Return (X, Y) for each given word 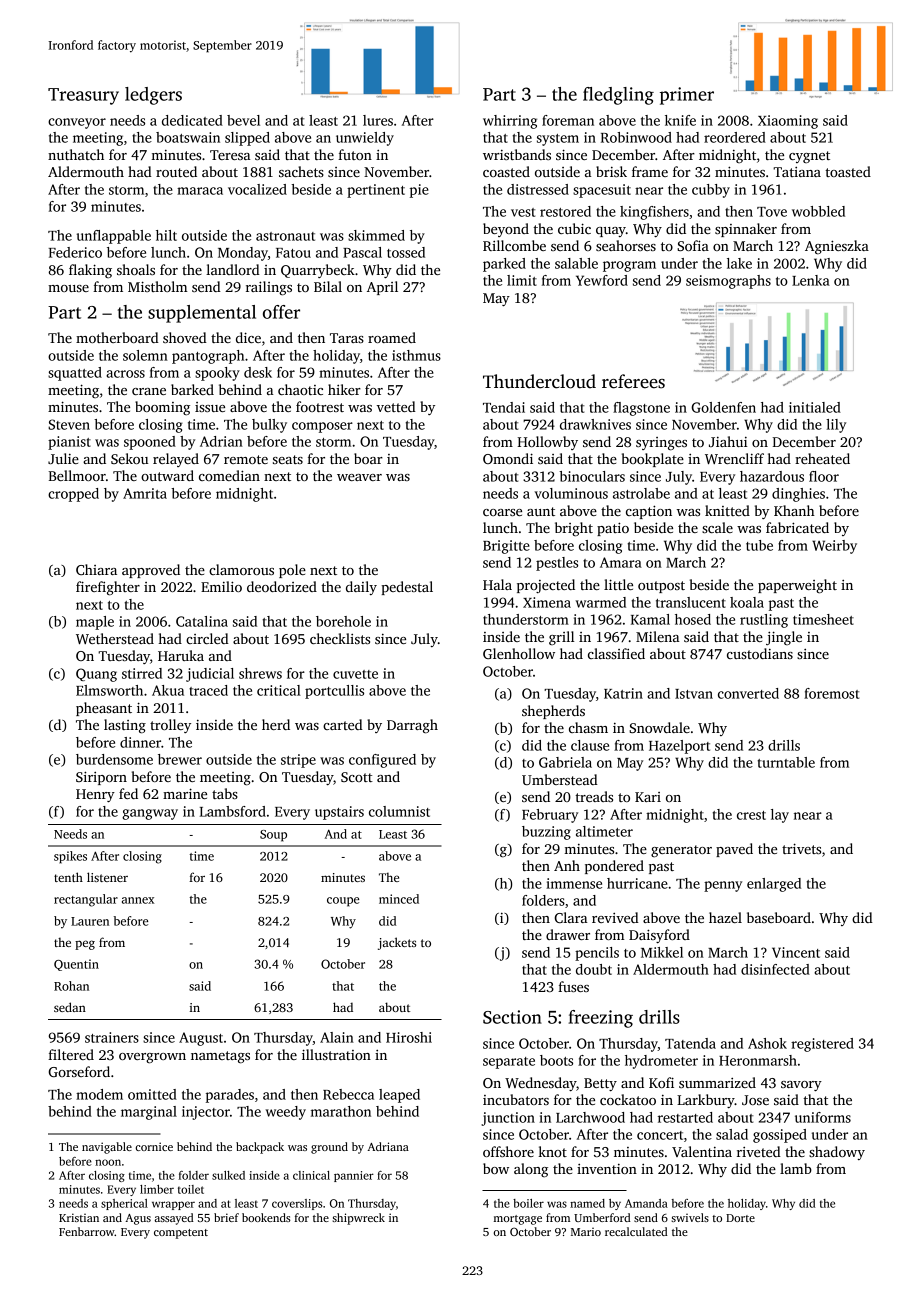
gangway (150, 814)
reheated (822, 458)
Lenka (811, 280)
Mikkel (662, 952)
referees (633, 381)
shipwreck (358, 1219)
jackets (397, 943)
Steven (69, 424)
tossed (406, 252)
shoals (136, 269)
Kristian (79, 1217)
